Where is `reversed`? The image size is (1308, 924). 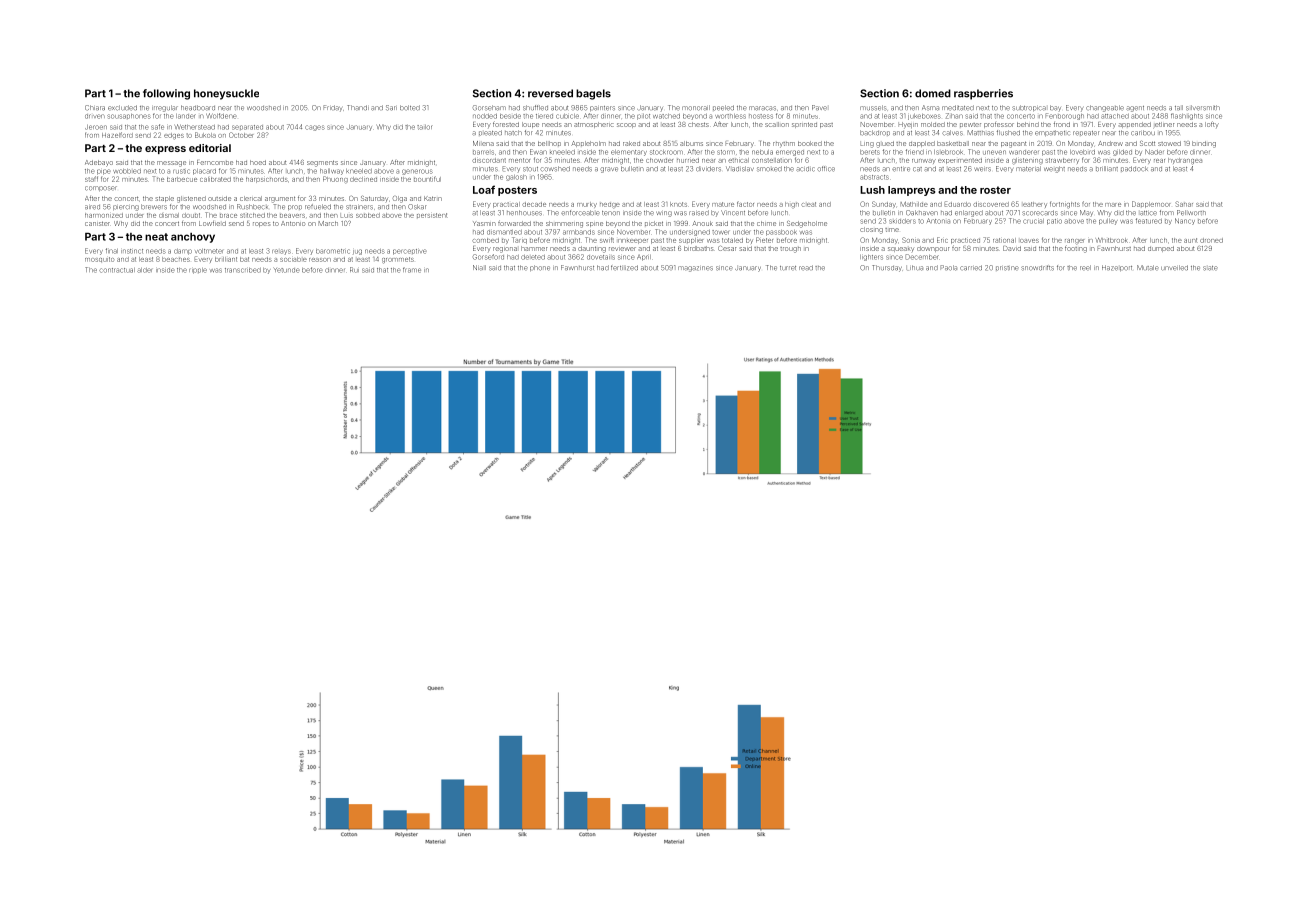 reversed is located at coordinates (550, 93).
